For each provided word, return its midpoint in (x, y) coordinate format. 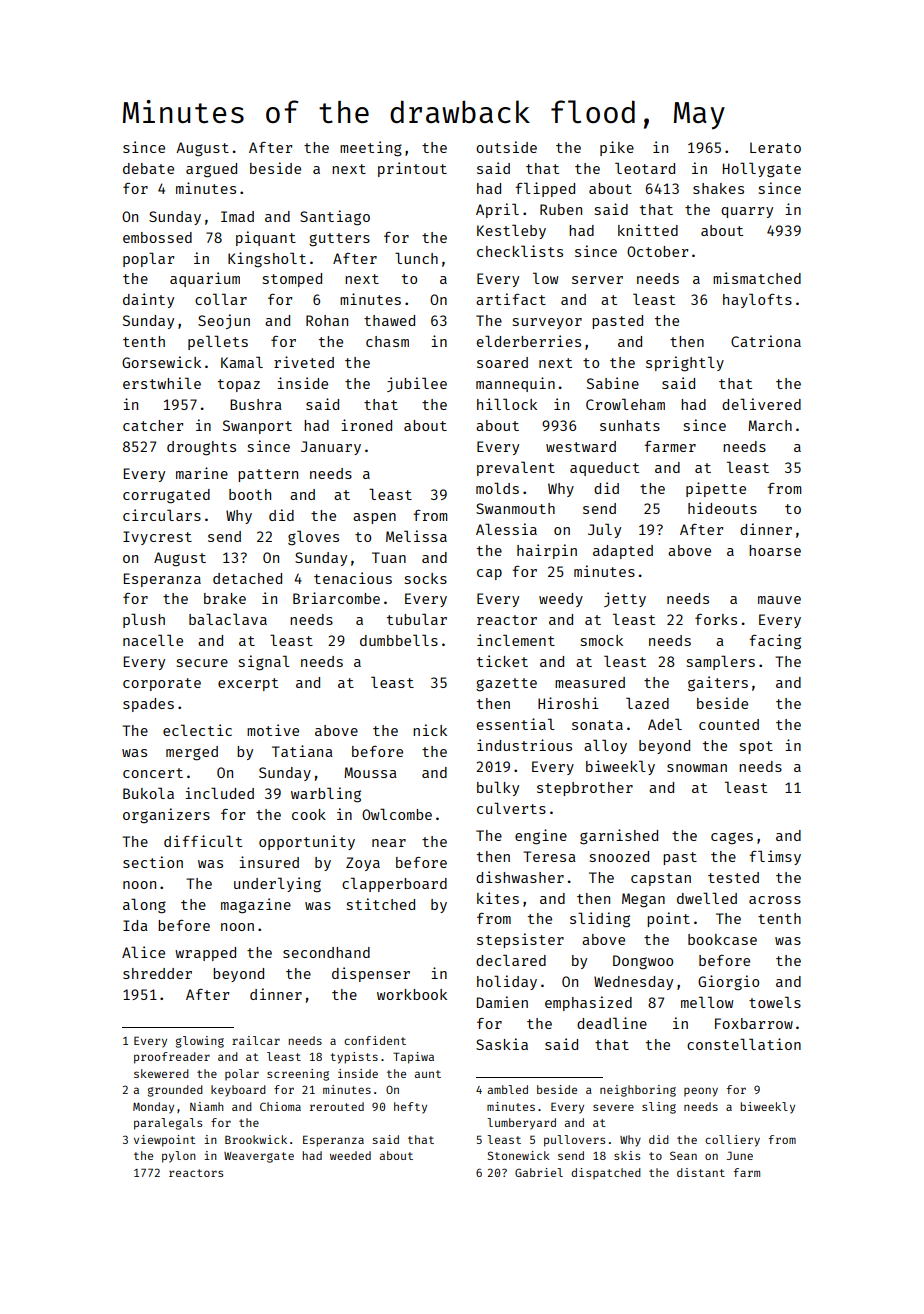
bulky (498, 788)
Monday (153, 1108)
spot (756, 747)
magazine (256, 906)
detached (247, 578)
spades (148, 705)
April (497, 210)
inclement (516, 640)
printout (412, 169)
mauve (779, 600)
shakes (718, 188)
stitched (381, 904)
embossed (157, 237)
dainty (148, 300)
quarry (747, 212)
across (775, 900)
